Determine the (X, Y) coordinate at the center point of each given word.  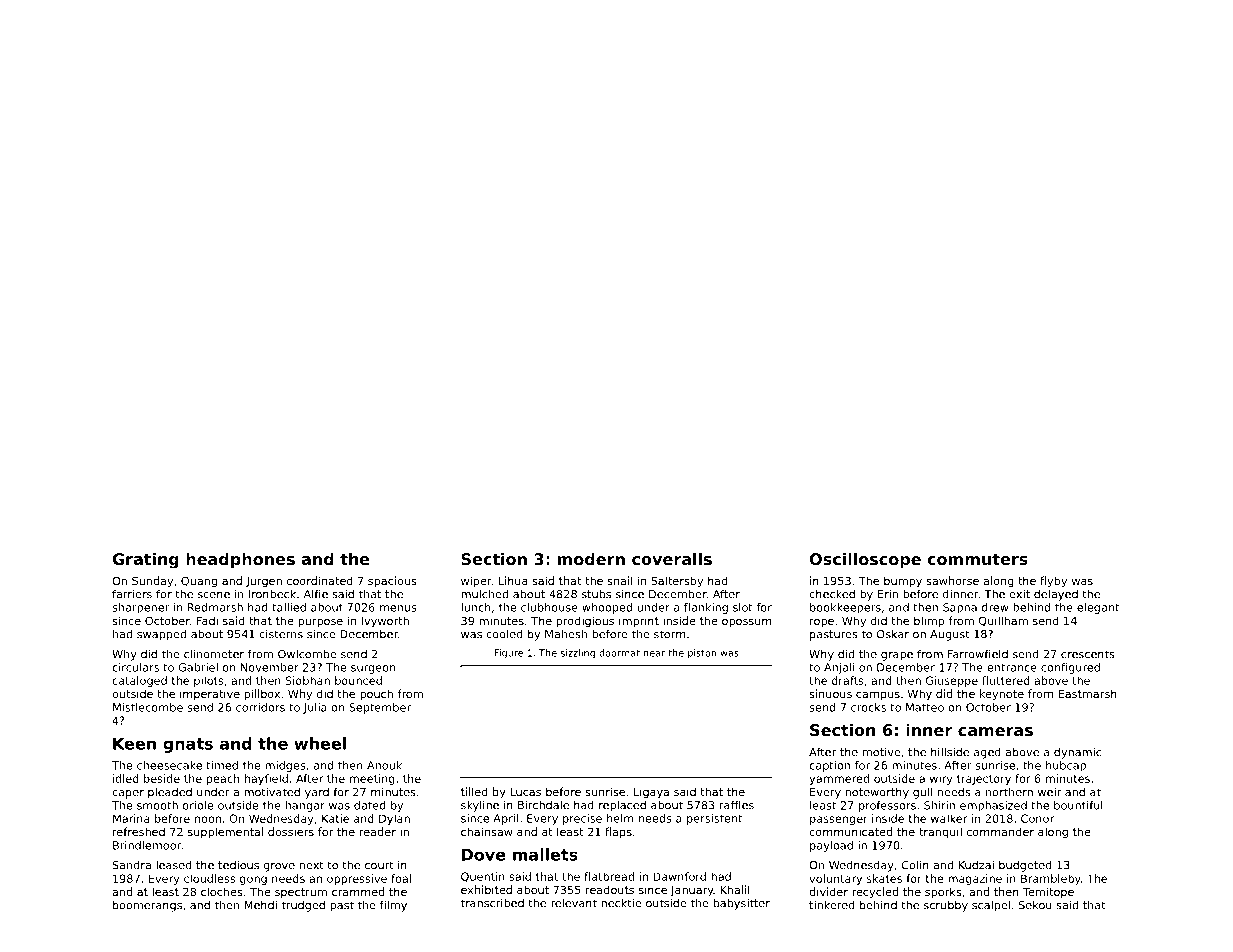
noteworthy (877, 793)
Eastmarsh (1087, 693)
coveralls (672, 559)
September (380, 708)
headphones (240, 561)
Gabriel (198, 667)
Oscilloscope (865, 561)
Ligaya (651, 793)
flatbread (609, 876)
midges (285, 766)
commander (1000, 831)
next (312, 865)
